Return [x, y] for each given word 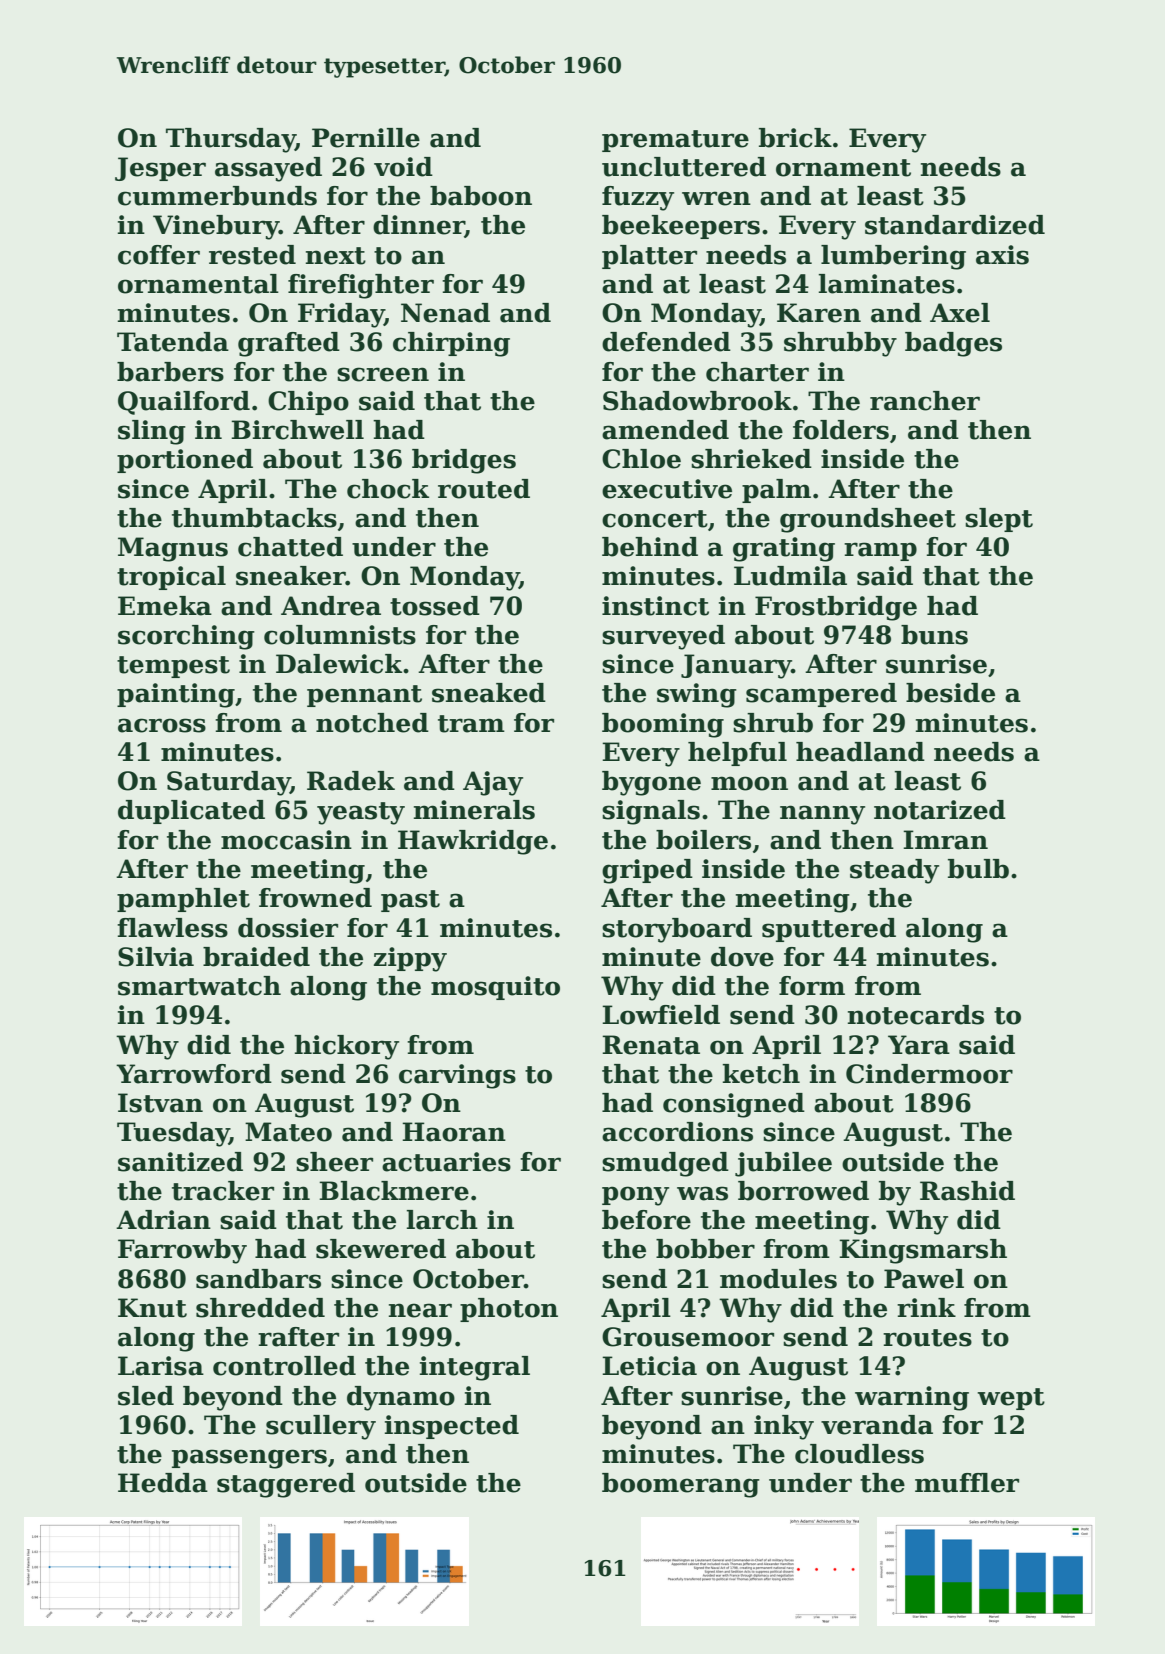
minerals [474, 810]
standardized [955, 225]
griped [647, 871]
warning [912, 1398]
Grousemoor [688, 1337]
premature [675, 141]
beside [950, 693]
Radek [351, 781]
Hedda [163, 1483]
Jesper [160, 169]
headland [860, 752]
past [410, 901]
